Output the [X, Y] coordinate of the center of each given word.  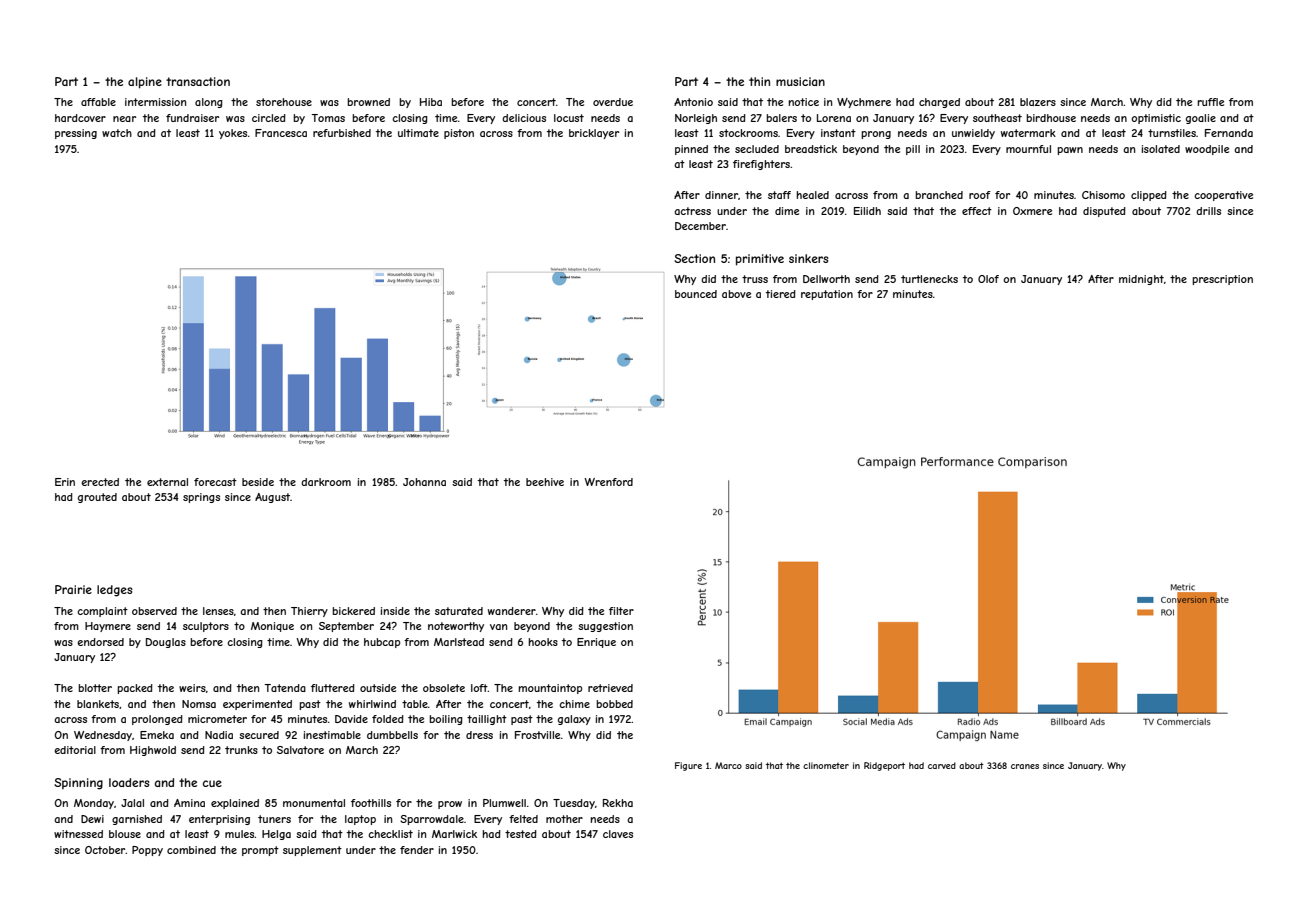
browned [368, 102]
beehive [545, 482]
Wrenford [608, 482]
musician [800, 81]
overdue [613, 102]
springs [201, 498]
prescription [1222, 280]
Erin [65, 482]
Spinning [78, 784]
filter [621, 611]
